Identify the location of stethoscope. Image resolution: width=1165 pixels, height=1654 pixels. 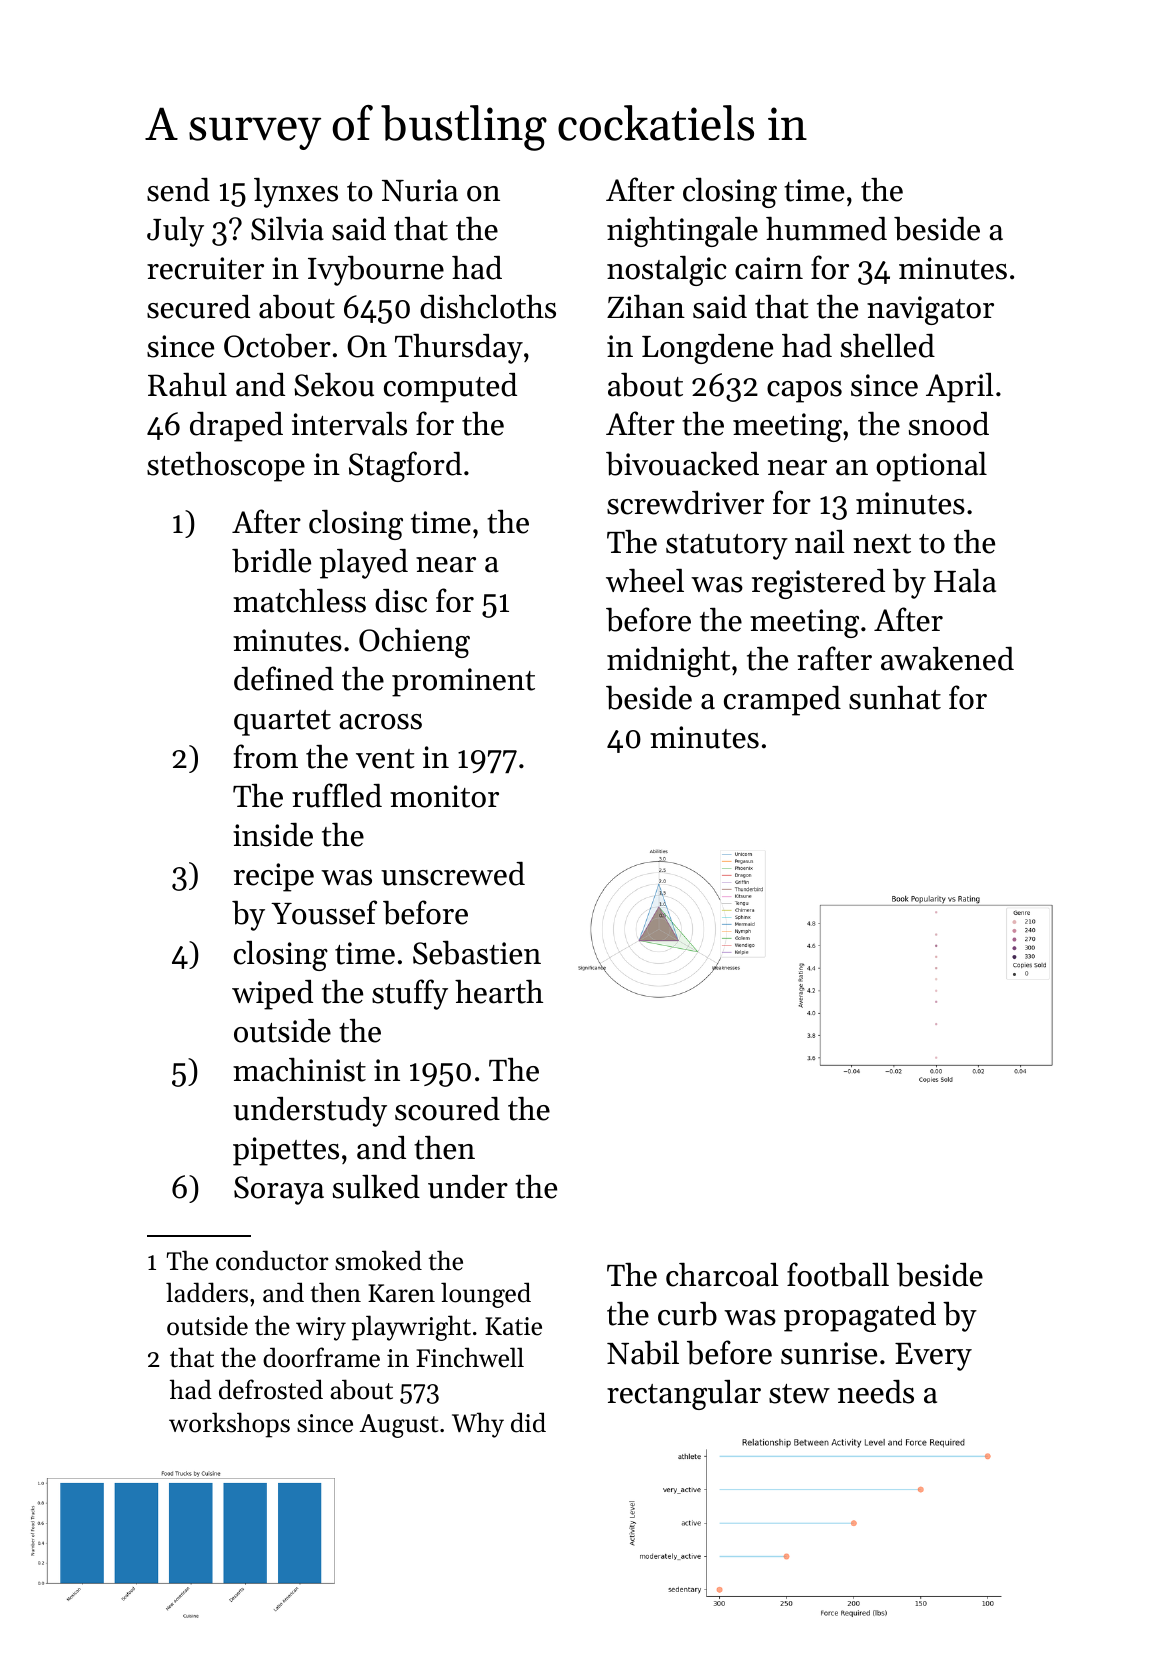
(226, 467).
